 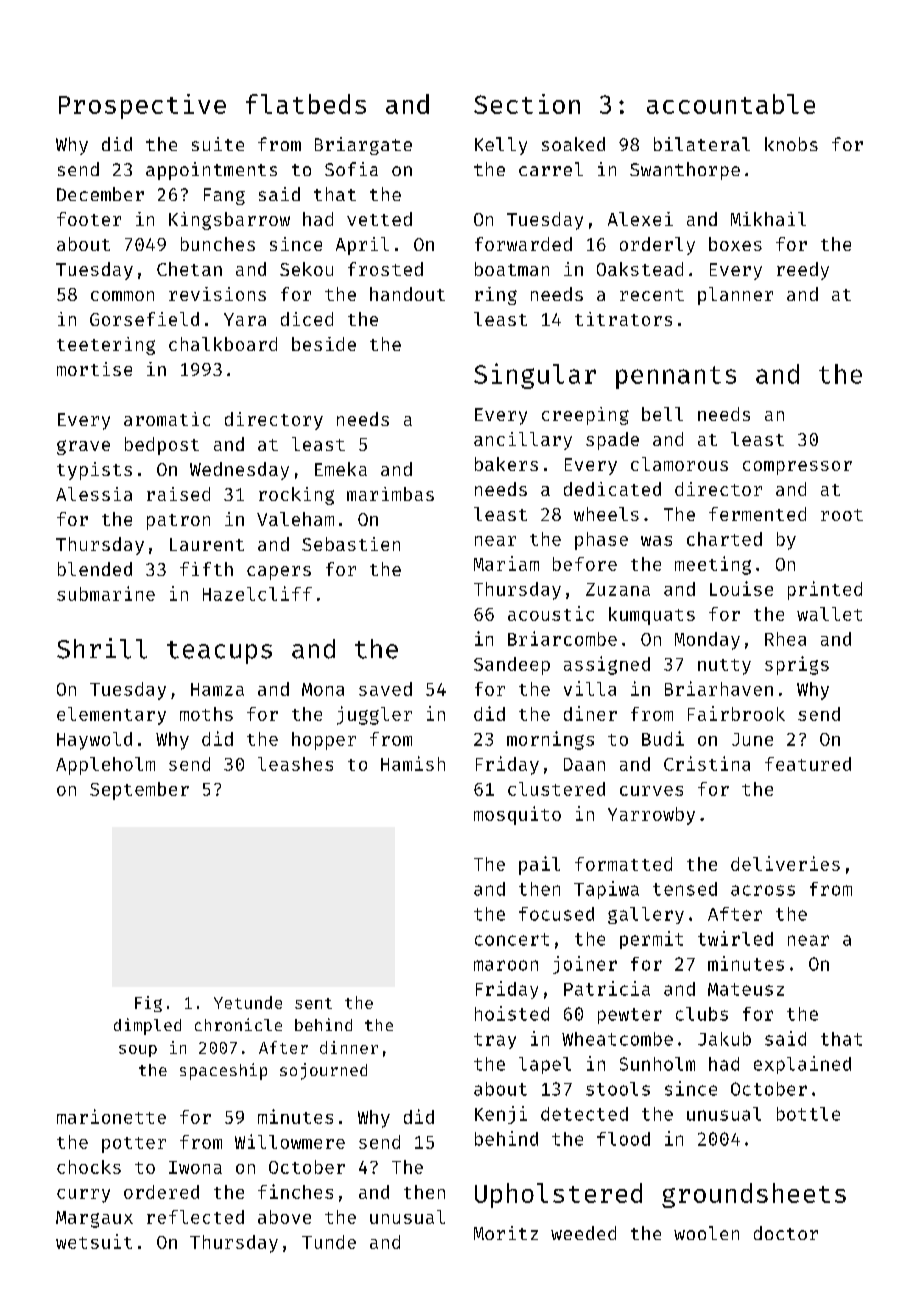 What do you see at coordinates (363, 146) in the screenshot?
I see `Briargate` at bounding box center [363, 146].
